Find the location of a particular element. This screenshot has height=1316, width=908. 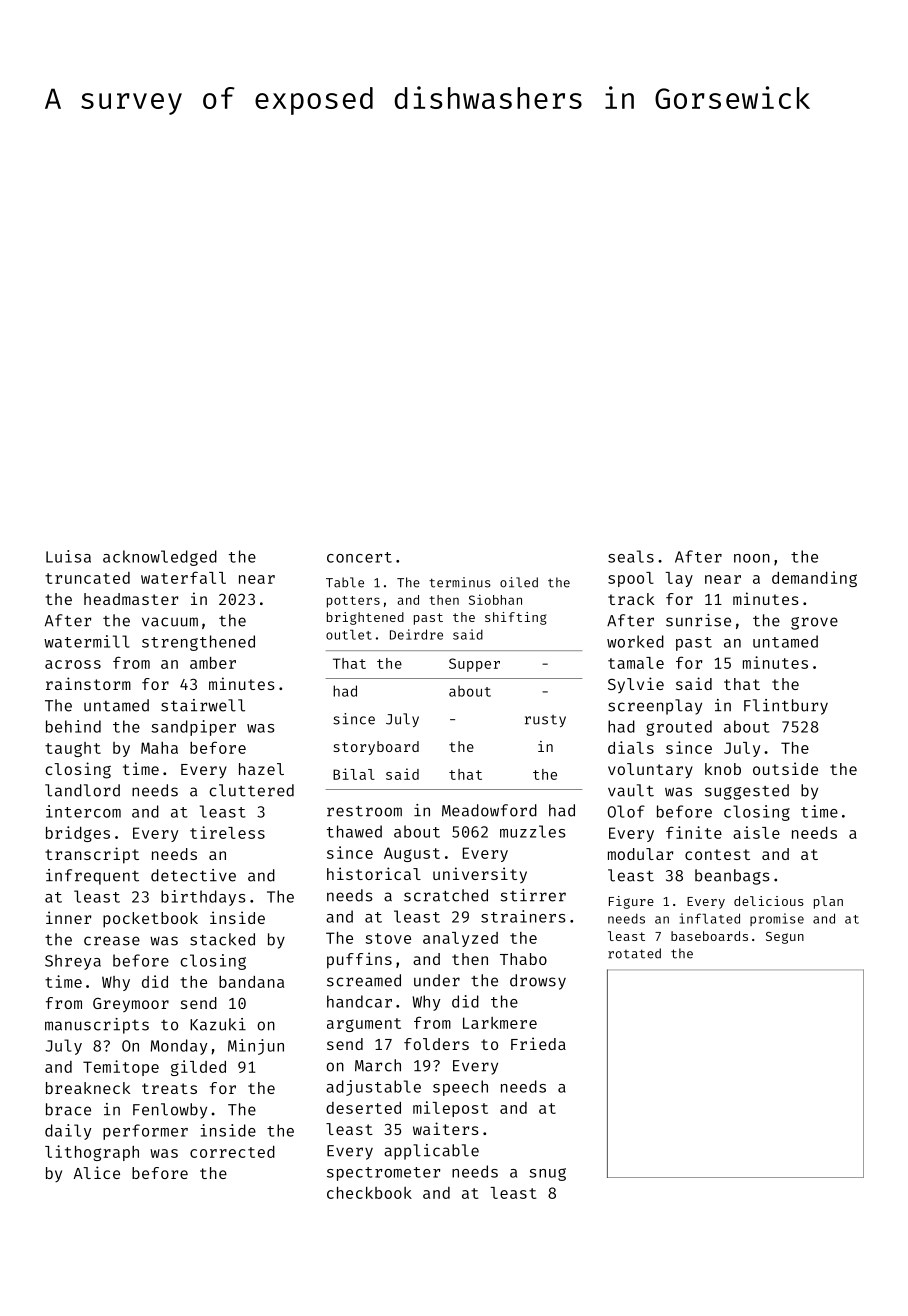

Sylvie is located at coordinates (636, 685).
